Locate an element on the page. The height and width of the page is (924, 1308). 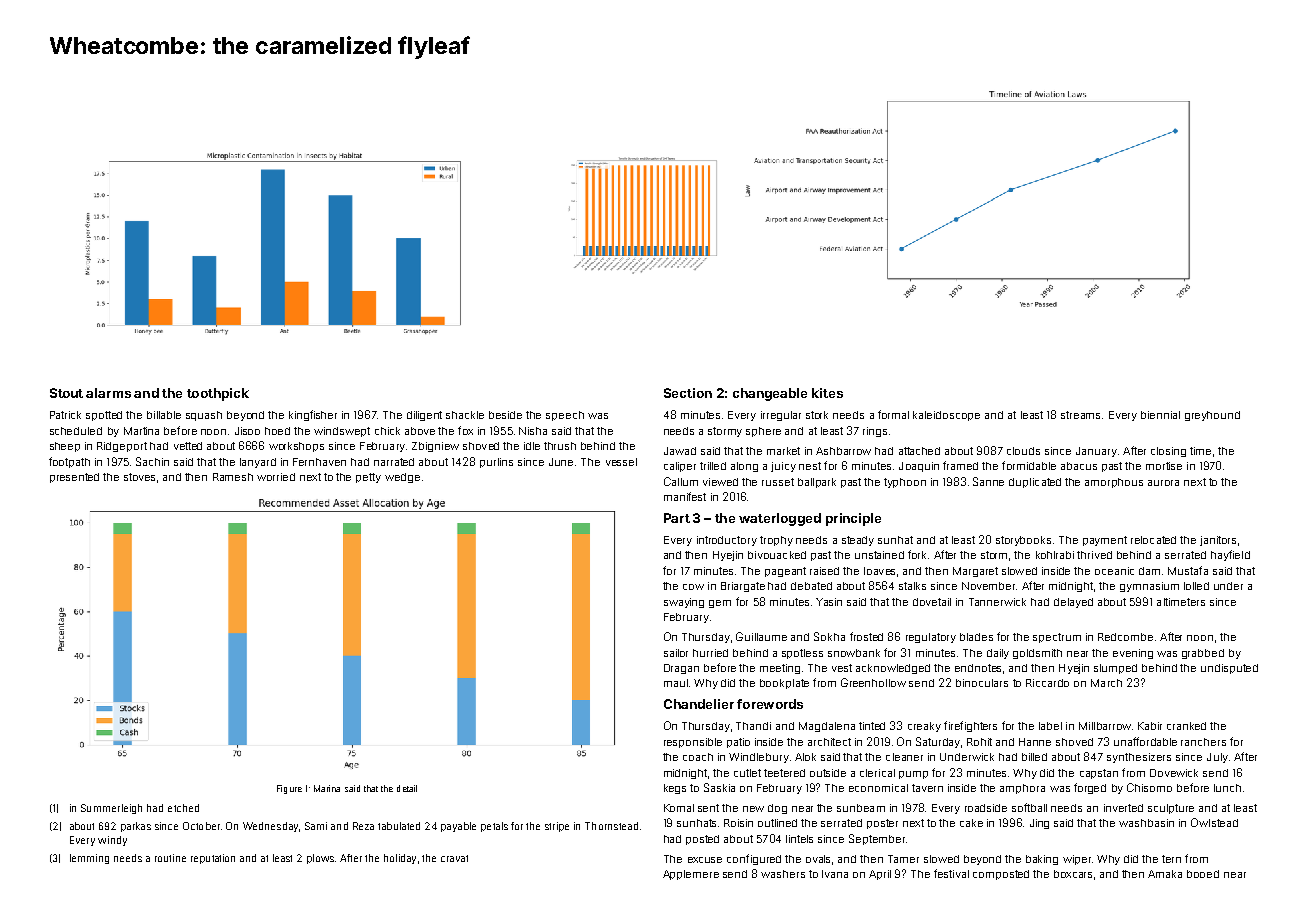
Summerleigh is located at coordinates (111, 809).
